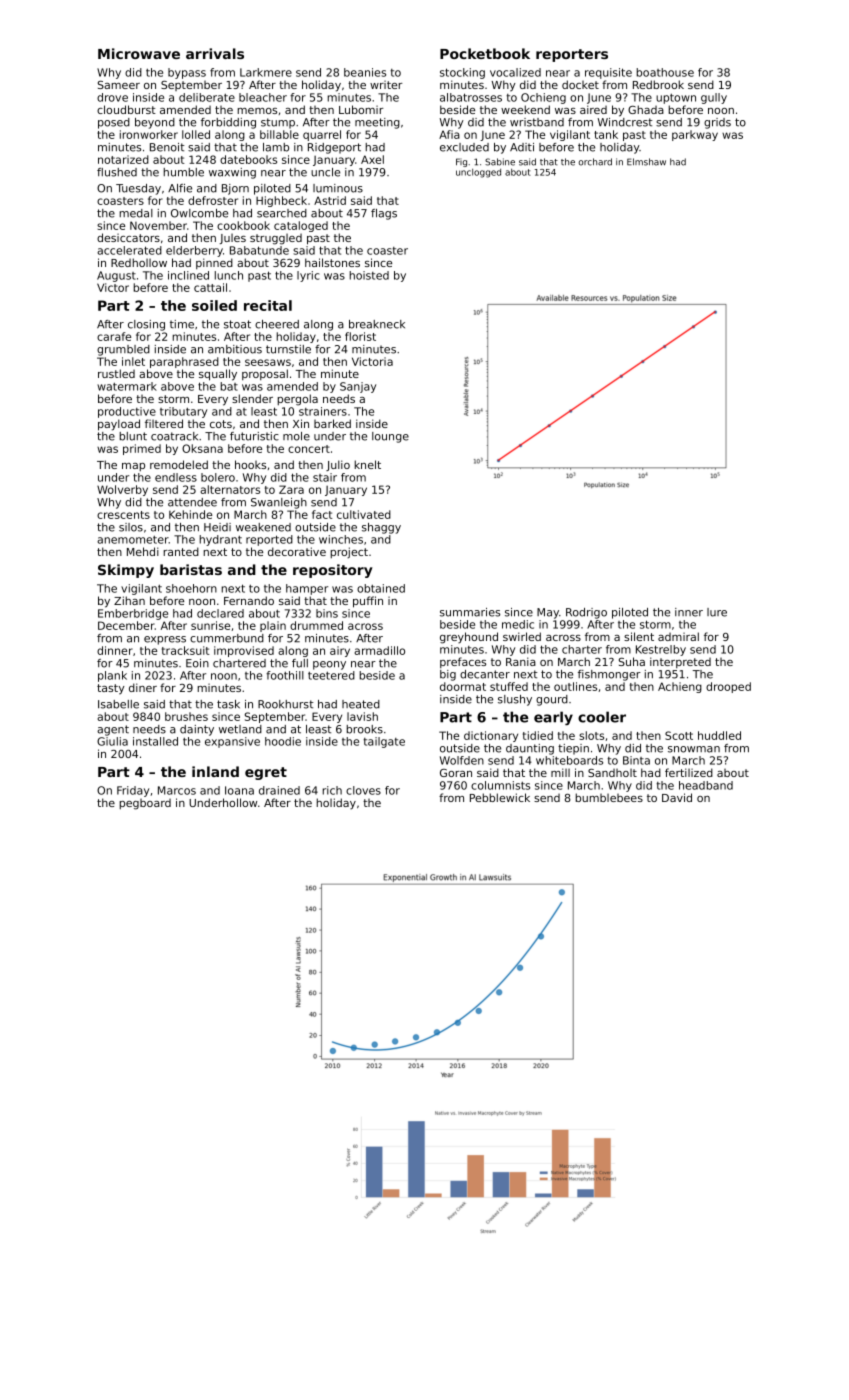 The height and width of the image is (1400, 849). I want to click on Sanjay, so click(358, 387).
